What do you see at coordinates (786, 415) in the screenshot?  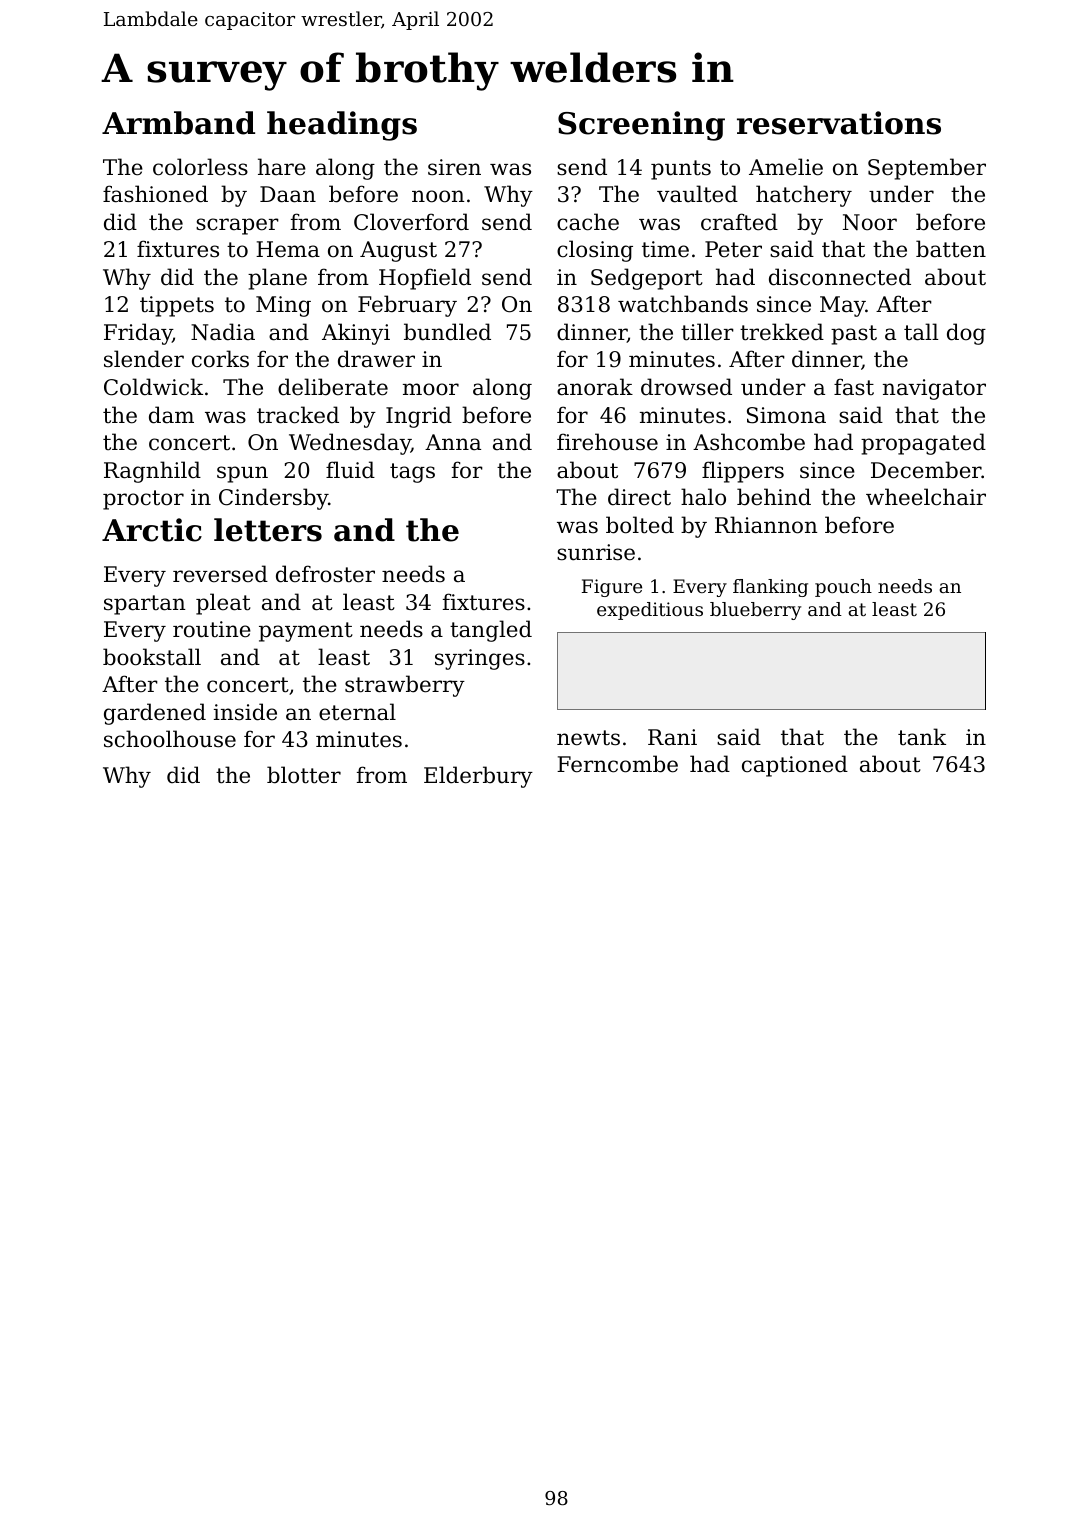 I see `Simona` at bounding box center [786, 415].
